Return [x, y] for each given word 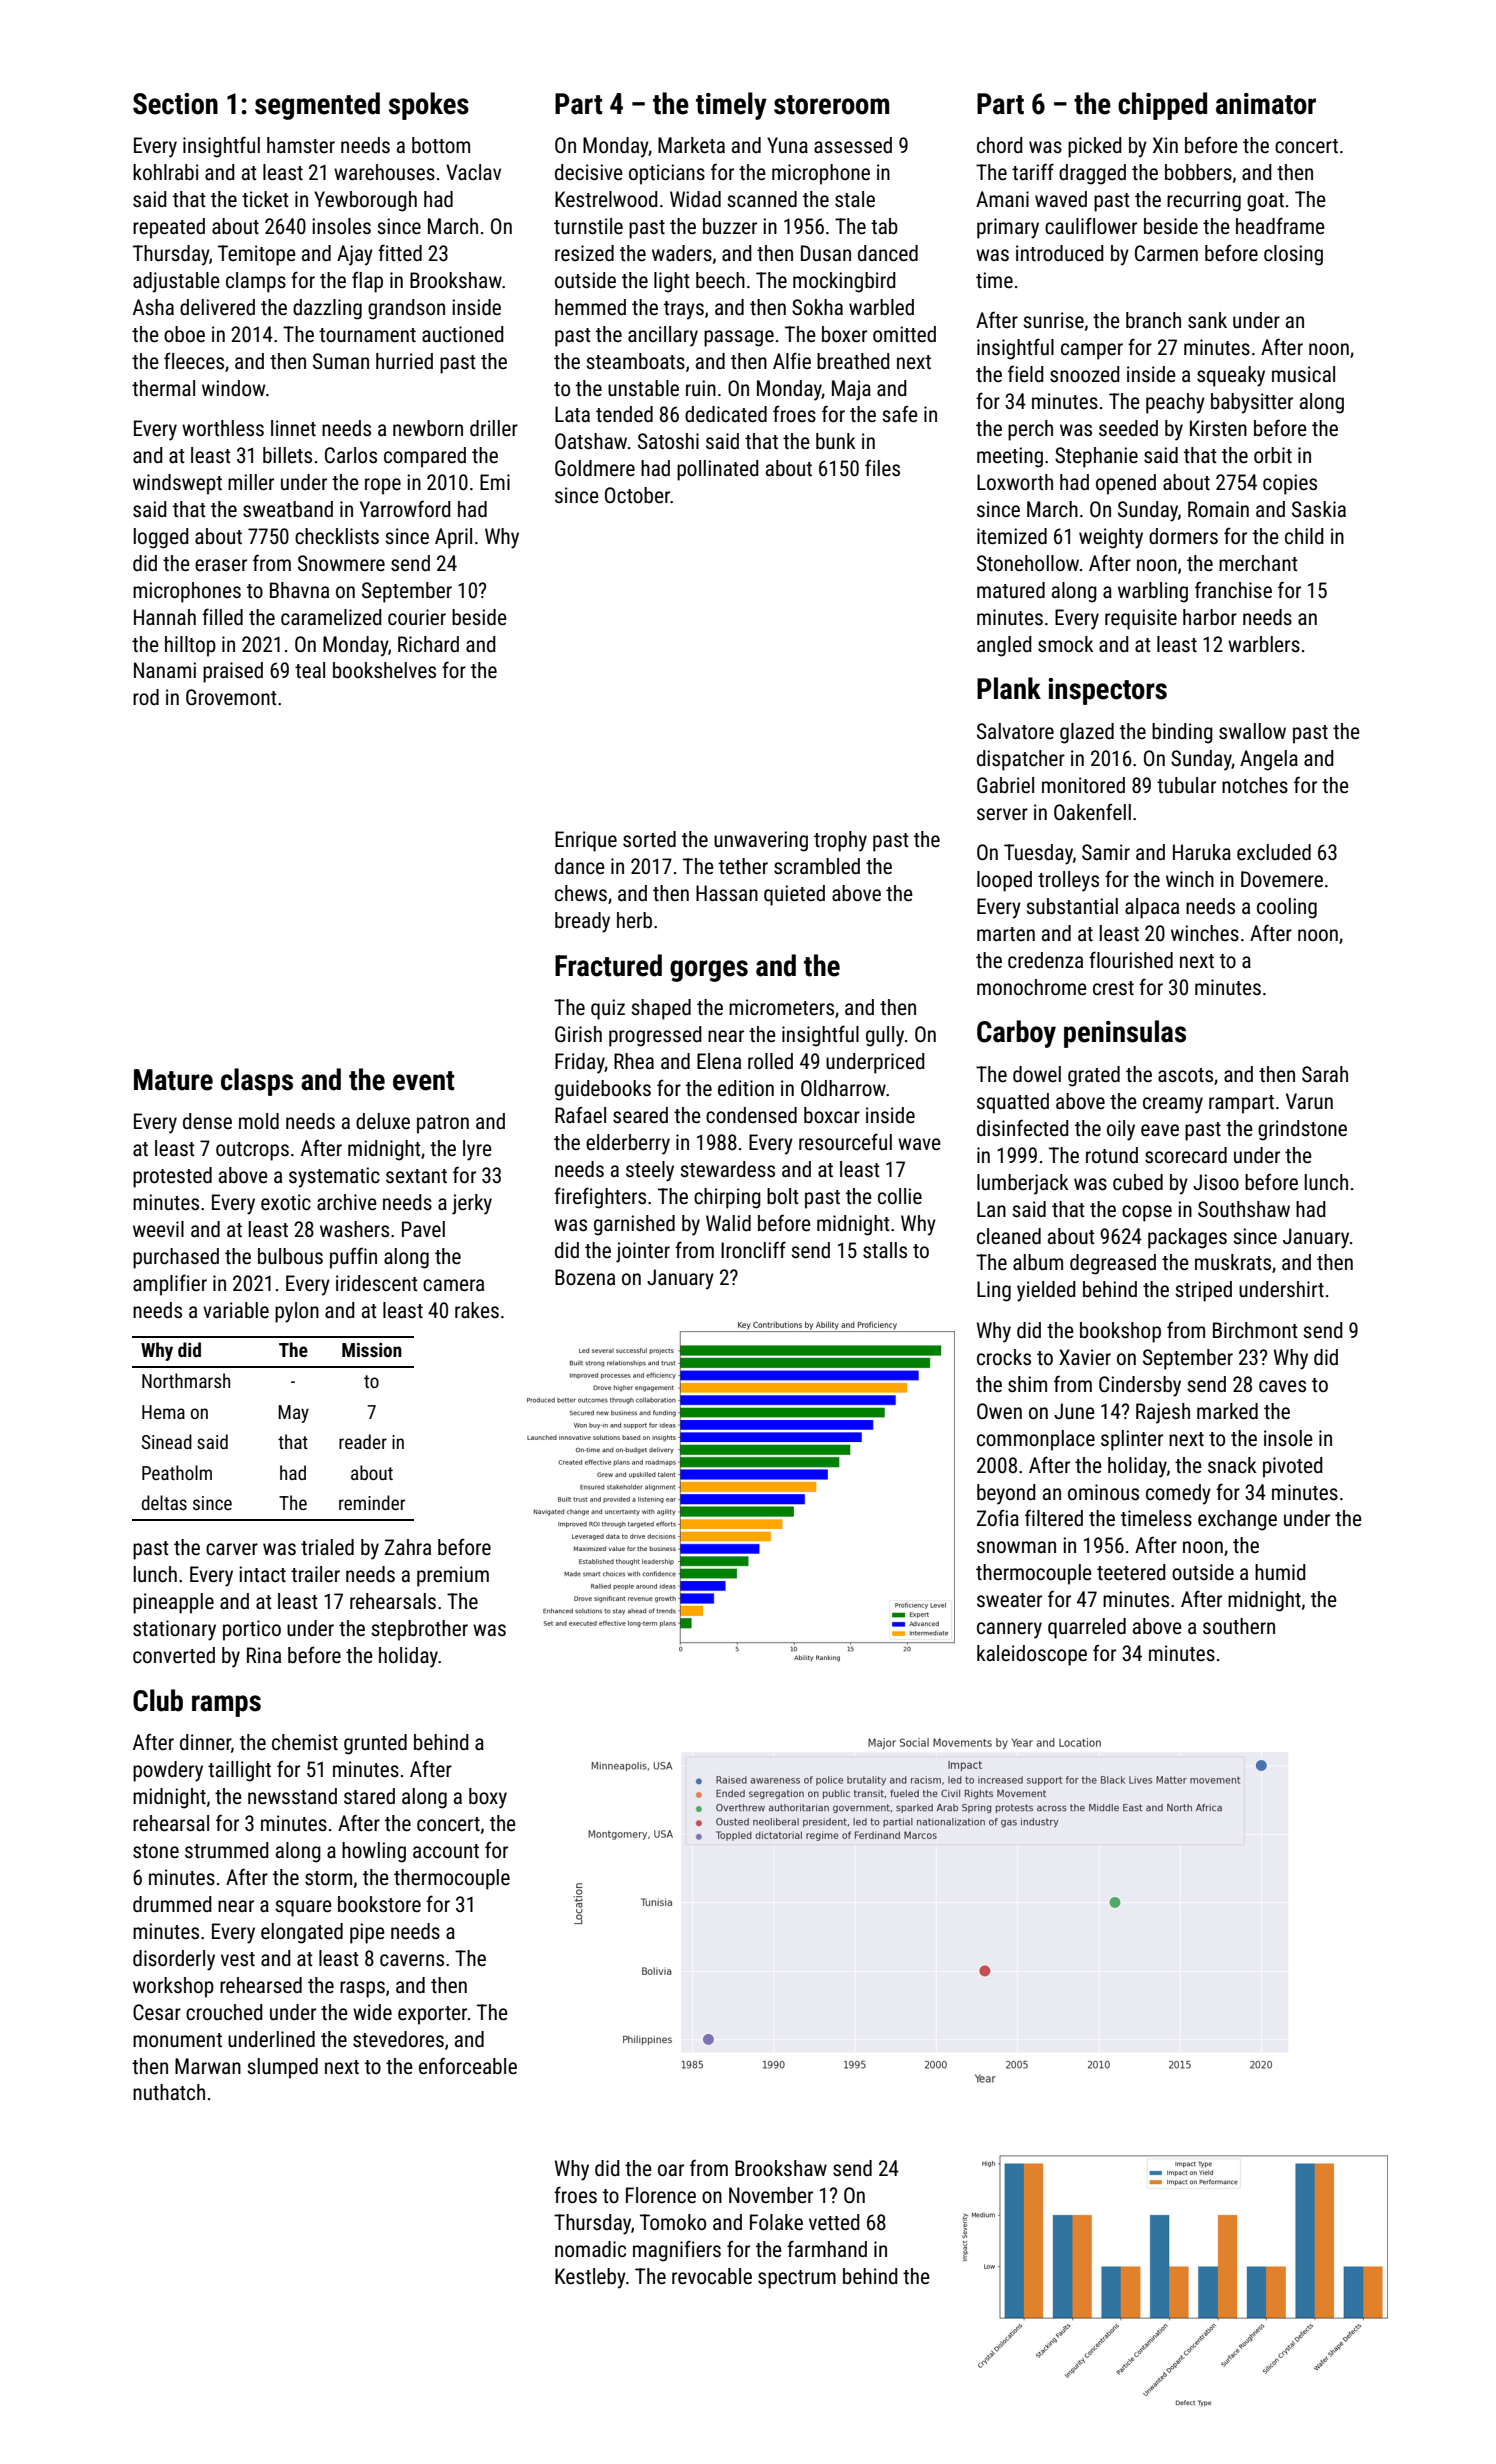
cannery [1009, 1630]
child [1304, 536]
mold [259, 1121]
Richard [428, 644]
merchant [1258, 563]
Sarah [1325, 1074]
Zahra [408, 1547]
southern [1239, 1626]
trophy [840, 841]
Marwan [208, 2066]
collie [900, 1196]
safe [900, 414]
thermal [163, 388]
